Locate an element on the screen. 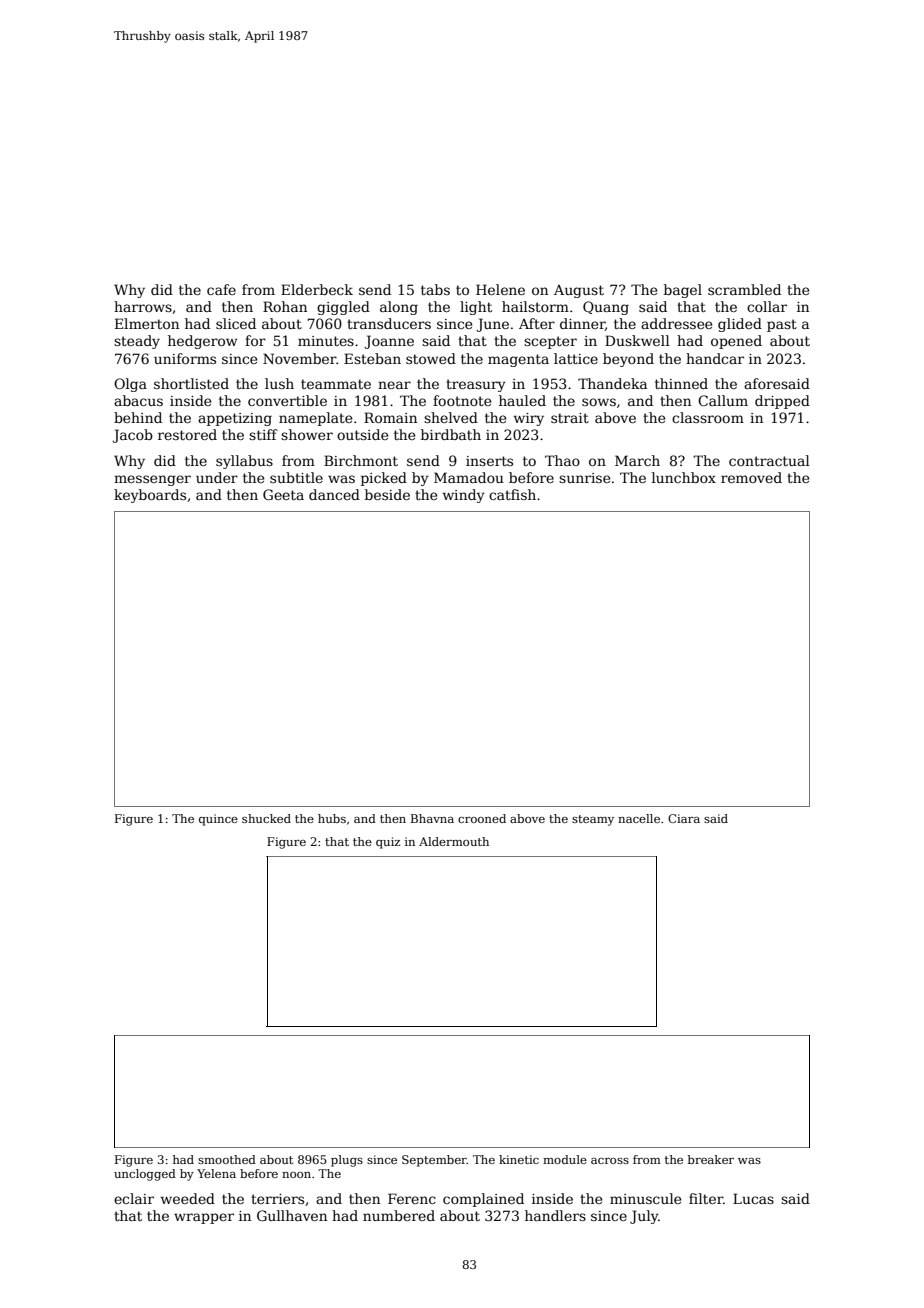  catfish is located at coordinates (512, 494).
